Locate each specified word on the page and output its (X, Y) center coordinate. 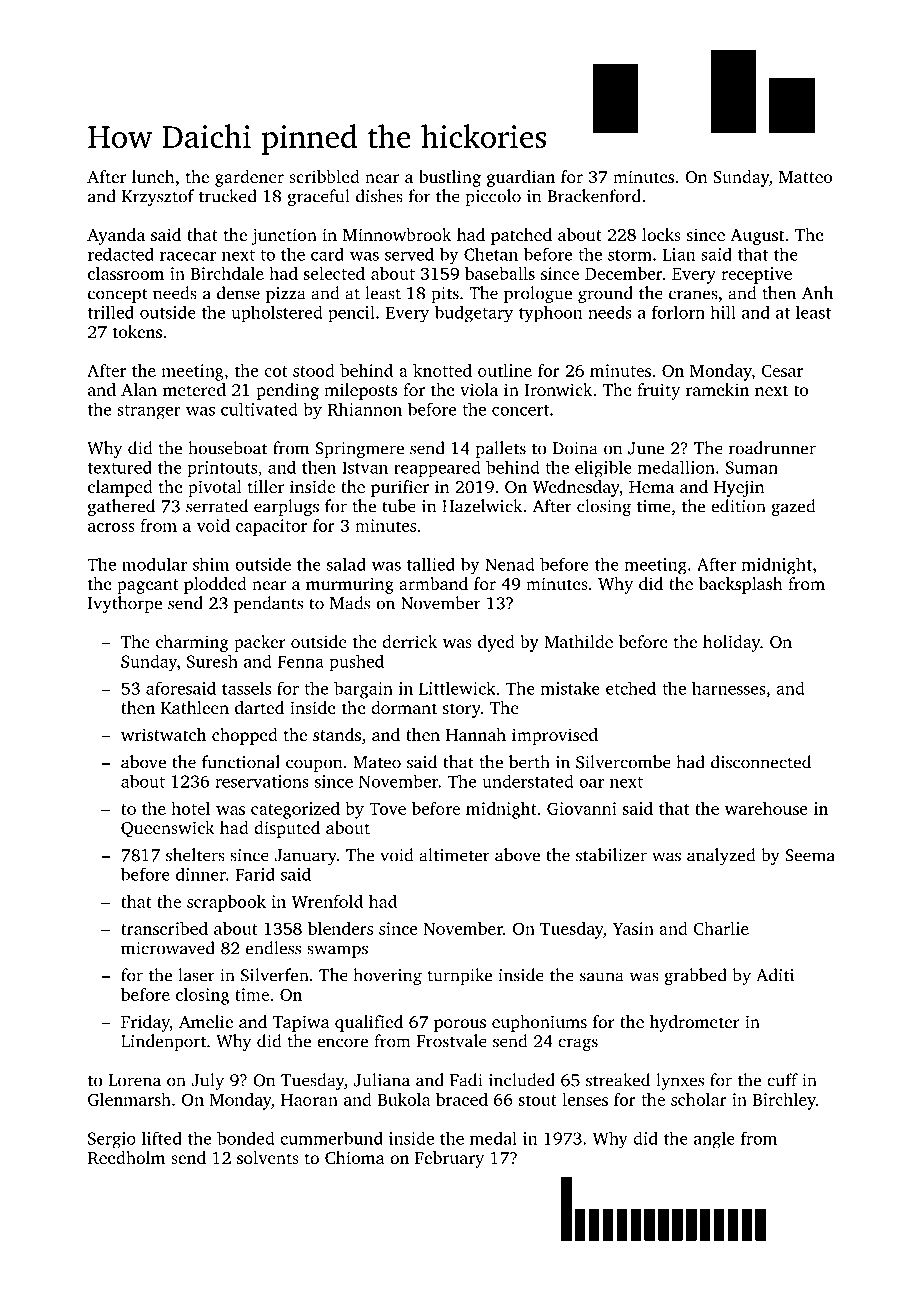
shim (211, 564)
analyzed (721, 856)
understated (527, 781)
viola (479, 389)
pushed (357, 662)
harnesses (729, 688)
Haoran (309, 1100)
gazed (793, 507)
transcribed (164, 928)
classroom (126, 273)
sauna (602, 977)
